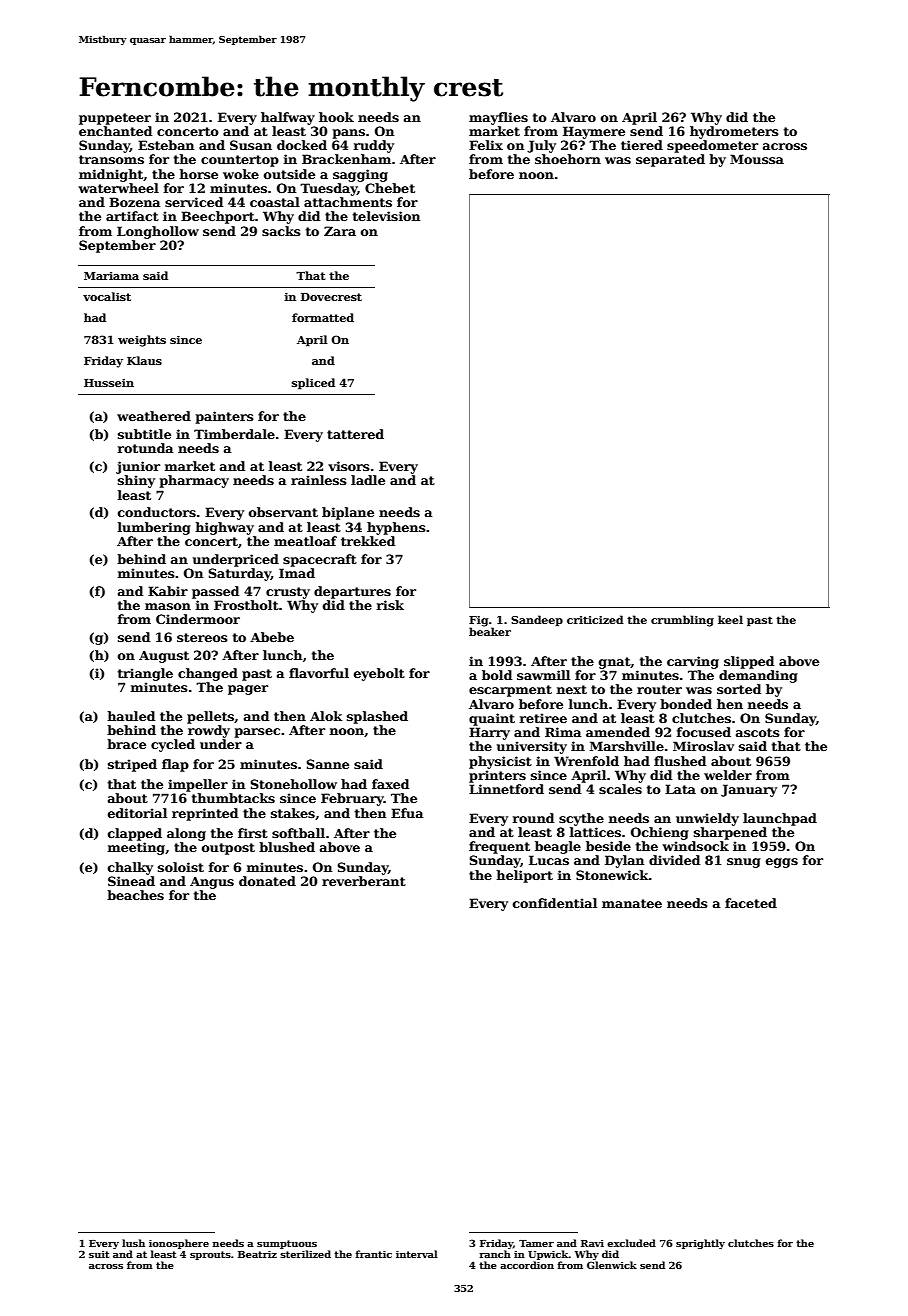 This image has width=908, height=1316. What do you see at coordinates (99, 1254) in the image?
I see `suit` at bounding box center [99, 1254].
